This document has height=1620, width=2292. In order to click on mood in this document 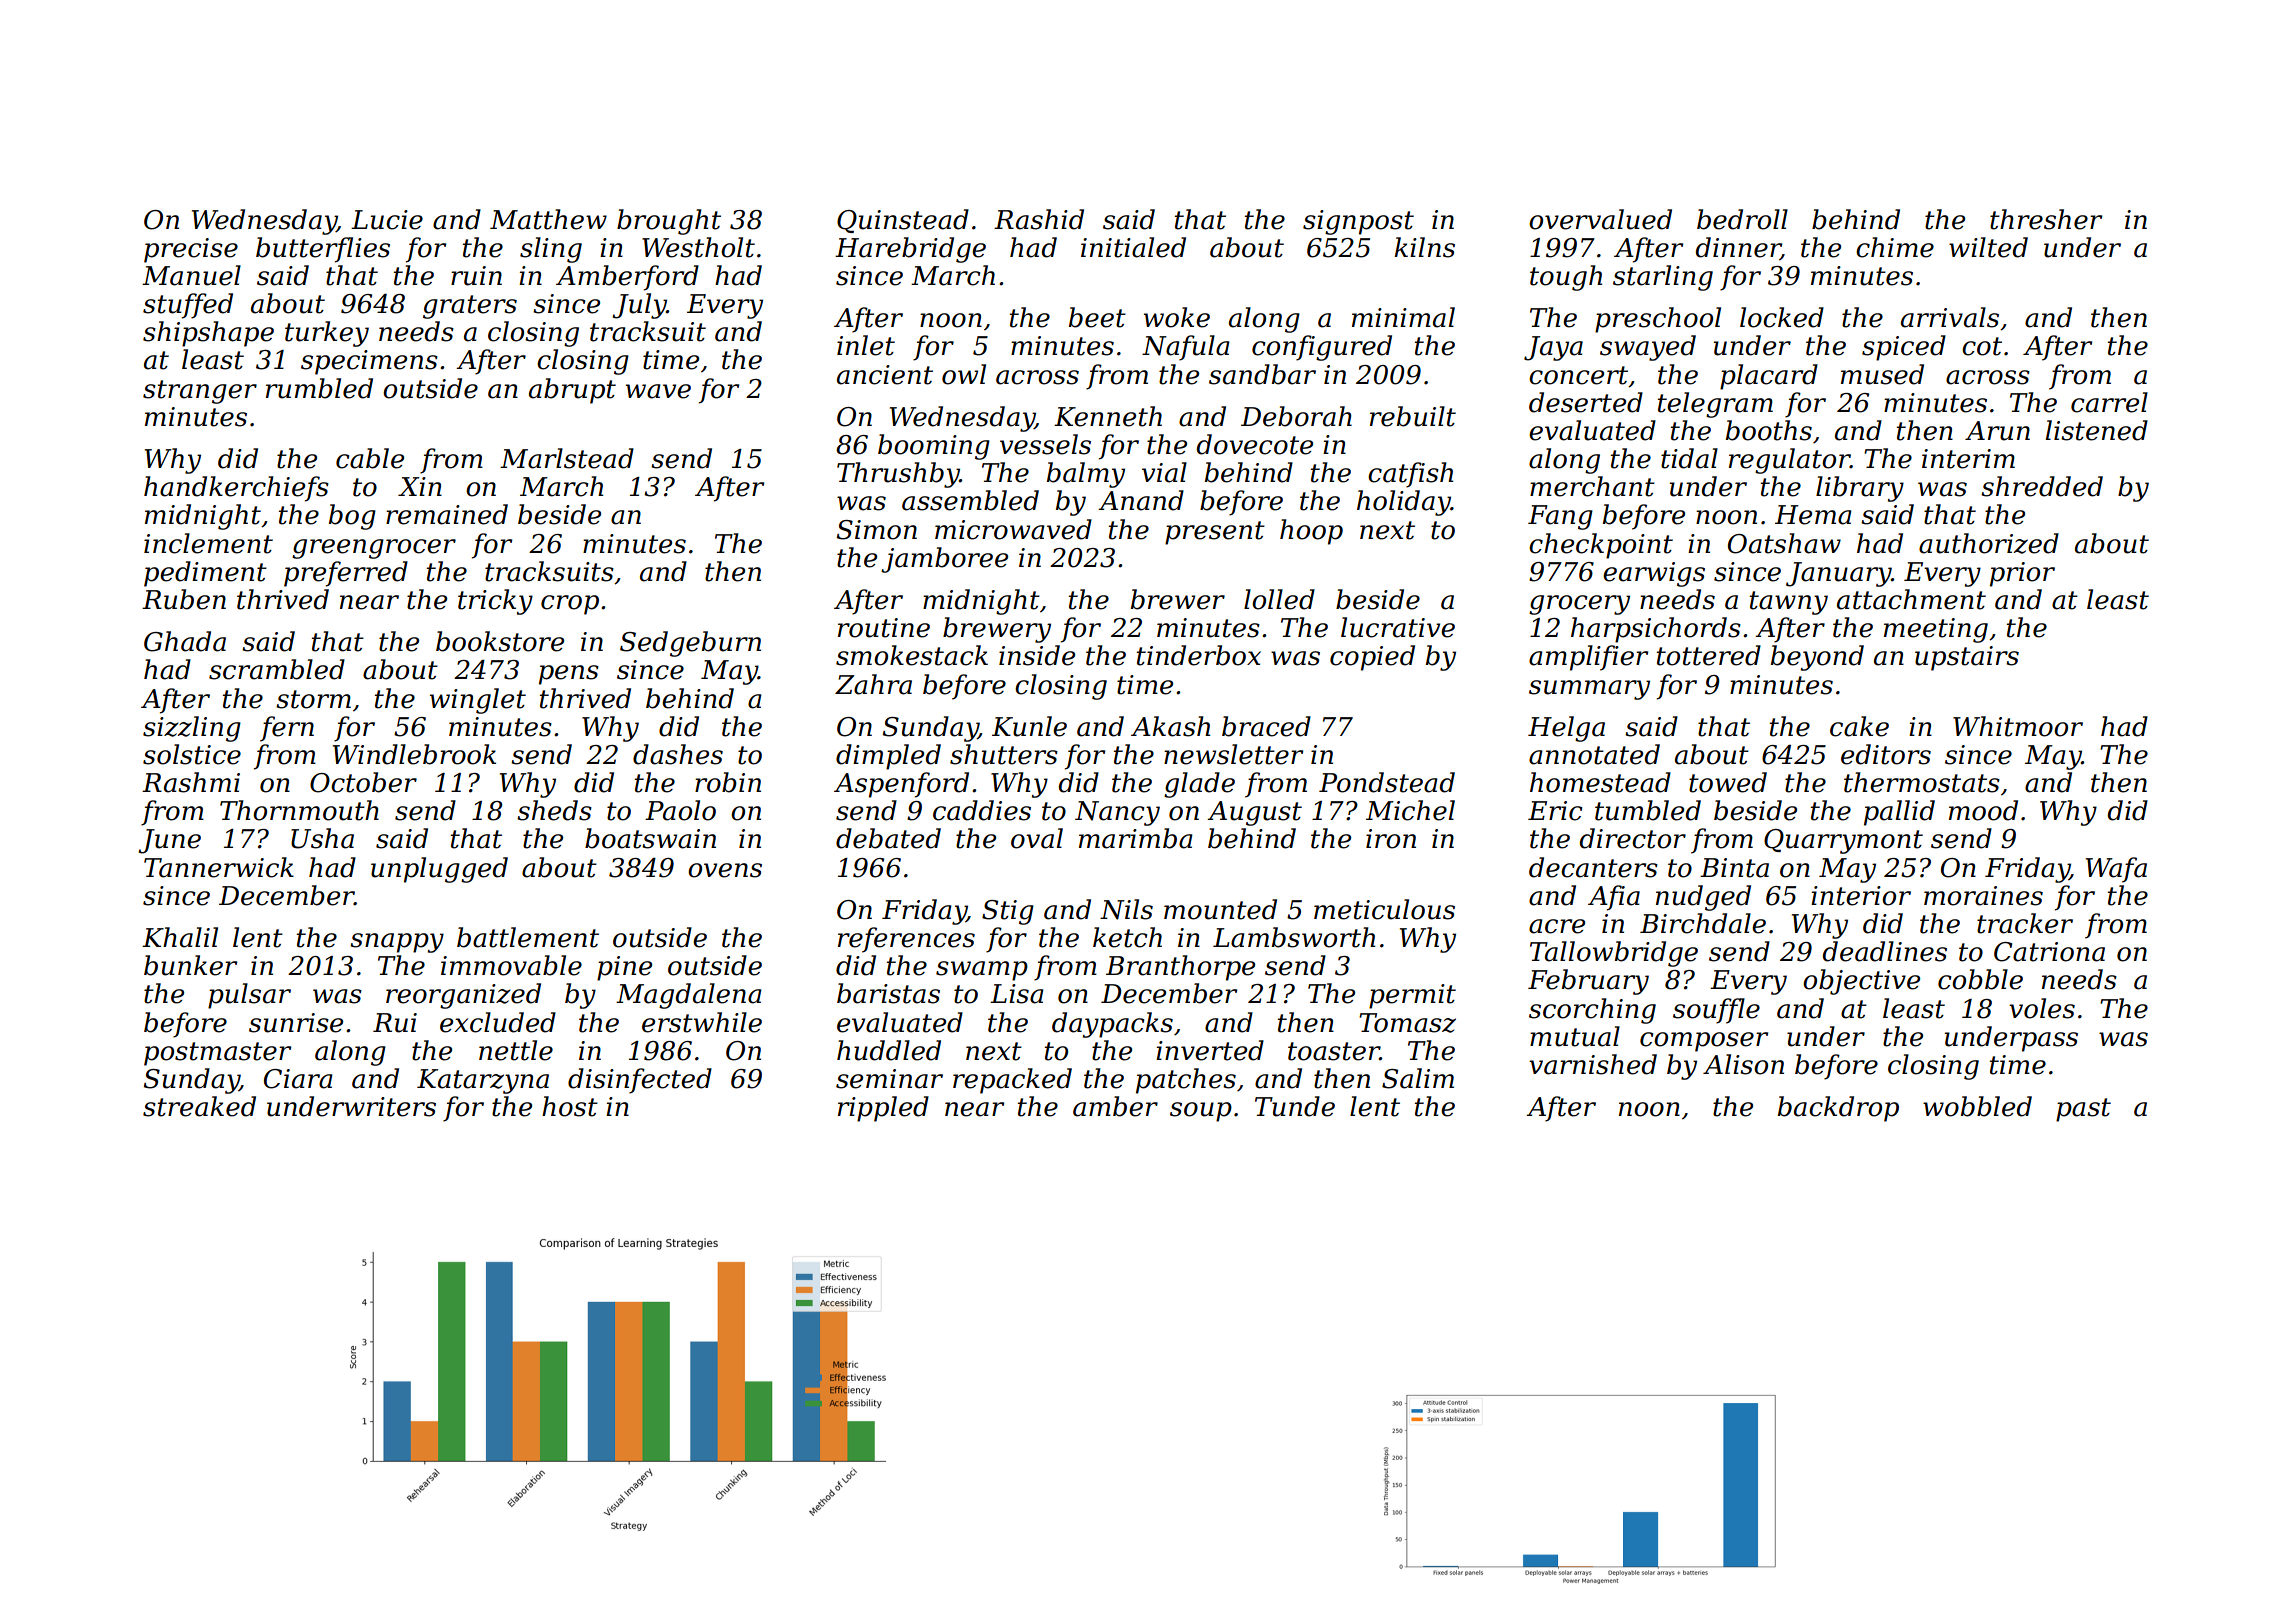, I will do `click(1983, 810)`.
